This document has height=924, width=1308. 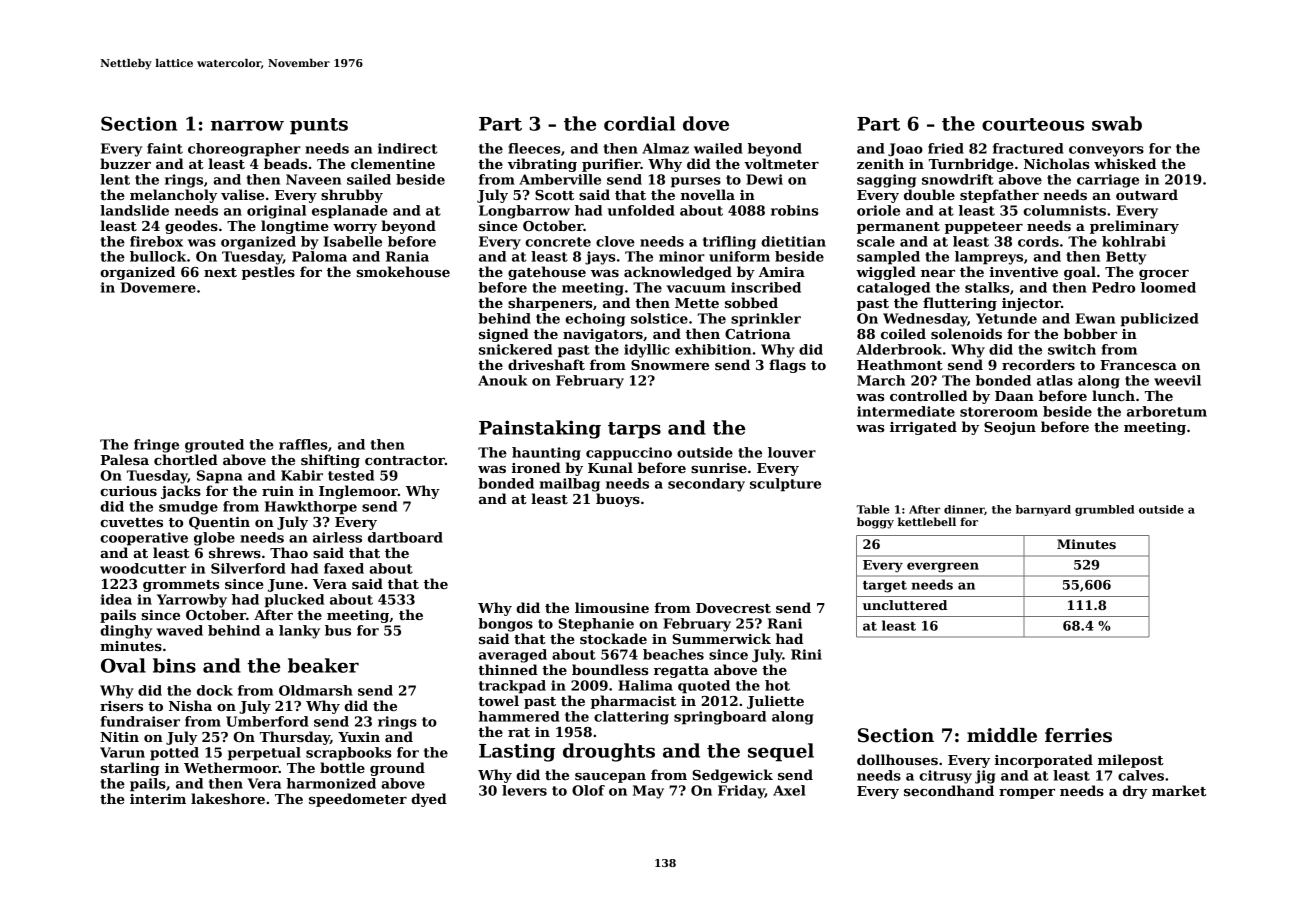 I want to click on levers, so click(x=524, y=790).
